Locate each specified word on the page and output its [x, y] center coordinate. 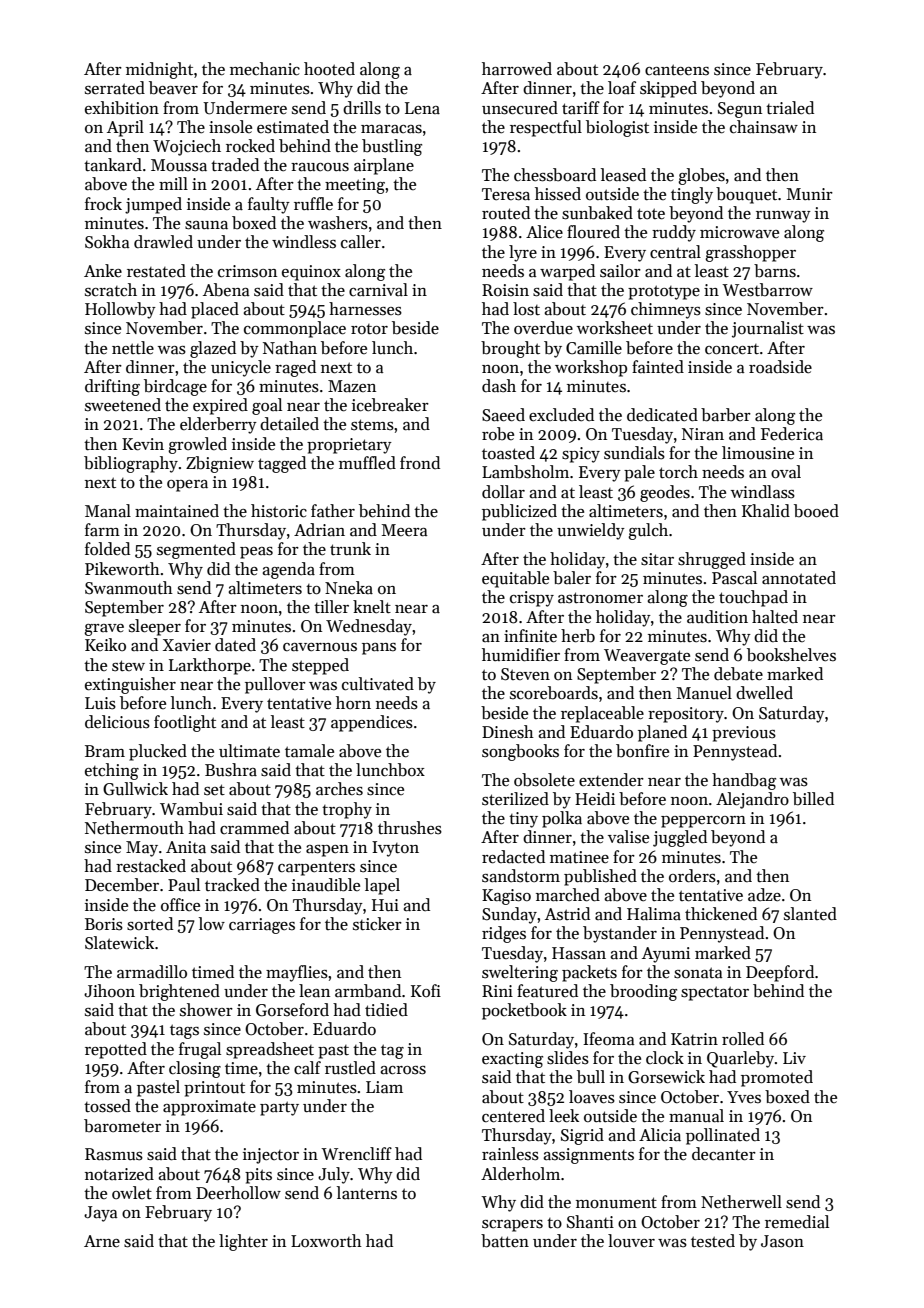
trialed [790, 108]
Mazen [352, 386]
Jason [782, 1241]
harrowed [517, 69]
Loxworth [326, 1240]
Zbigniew [220, 464]
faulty [269, 205]
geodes [665, 493]
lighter [243, 1242]
